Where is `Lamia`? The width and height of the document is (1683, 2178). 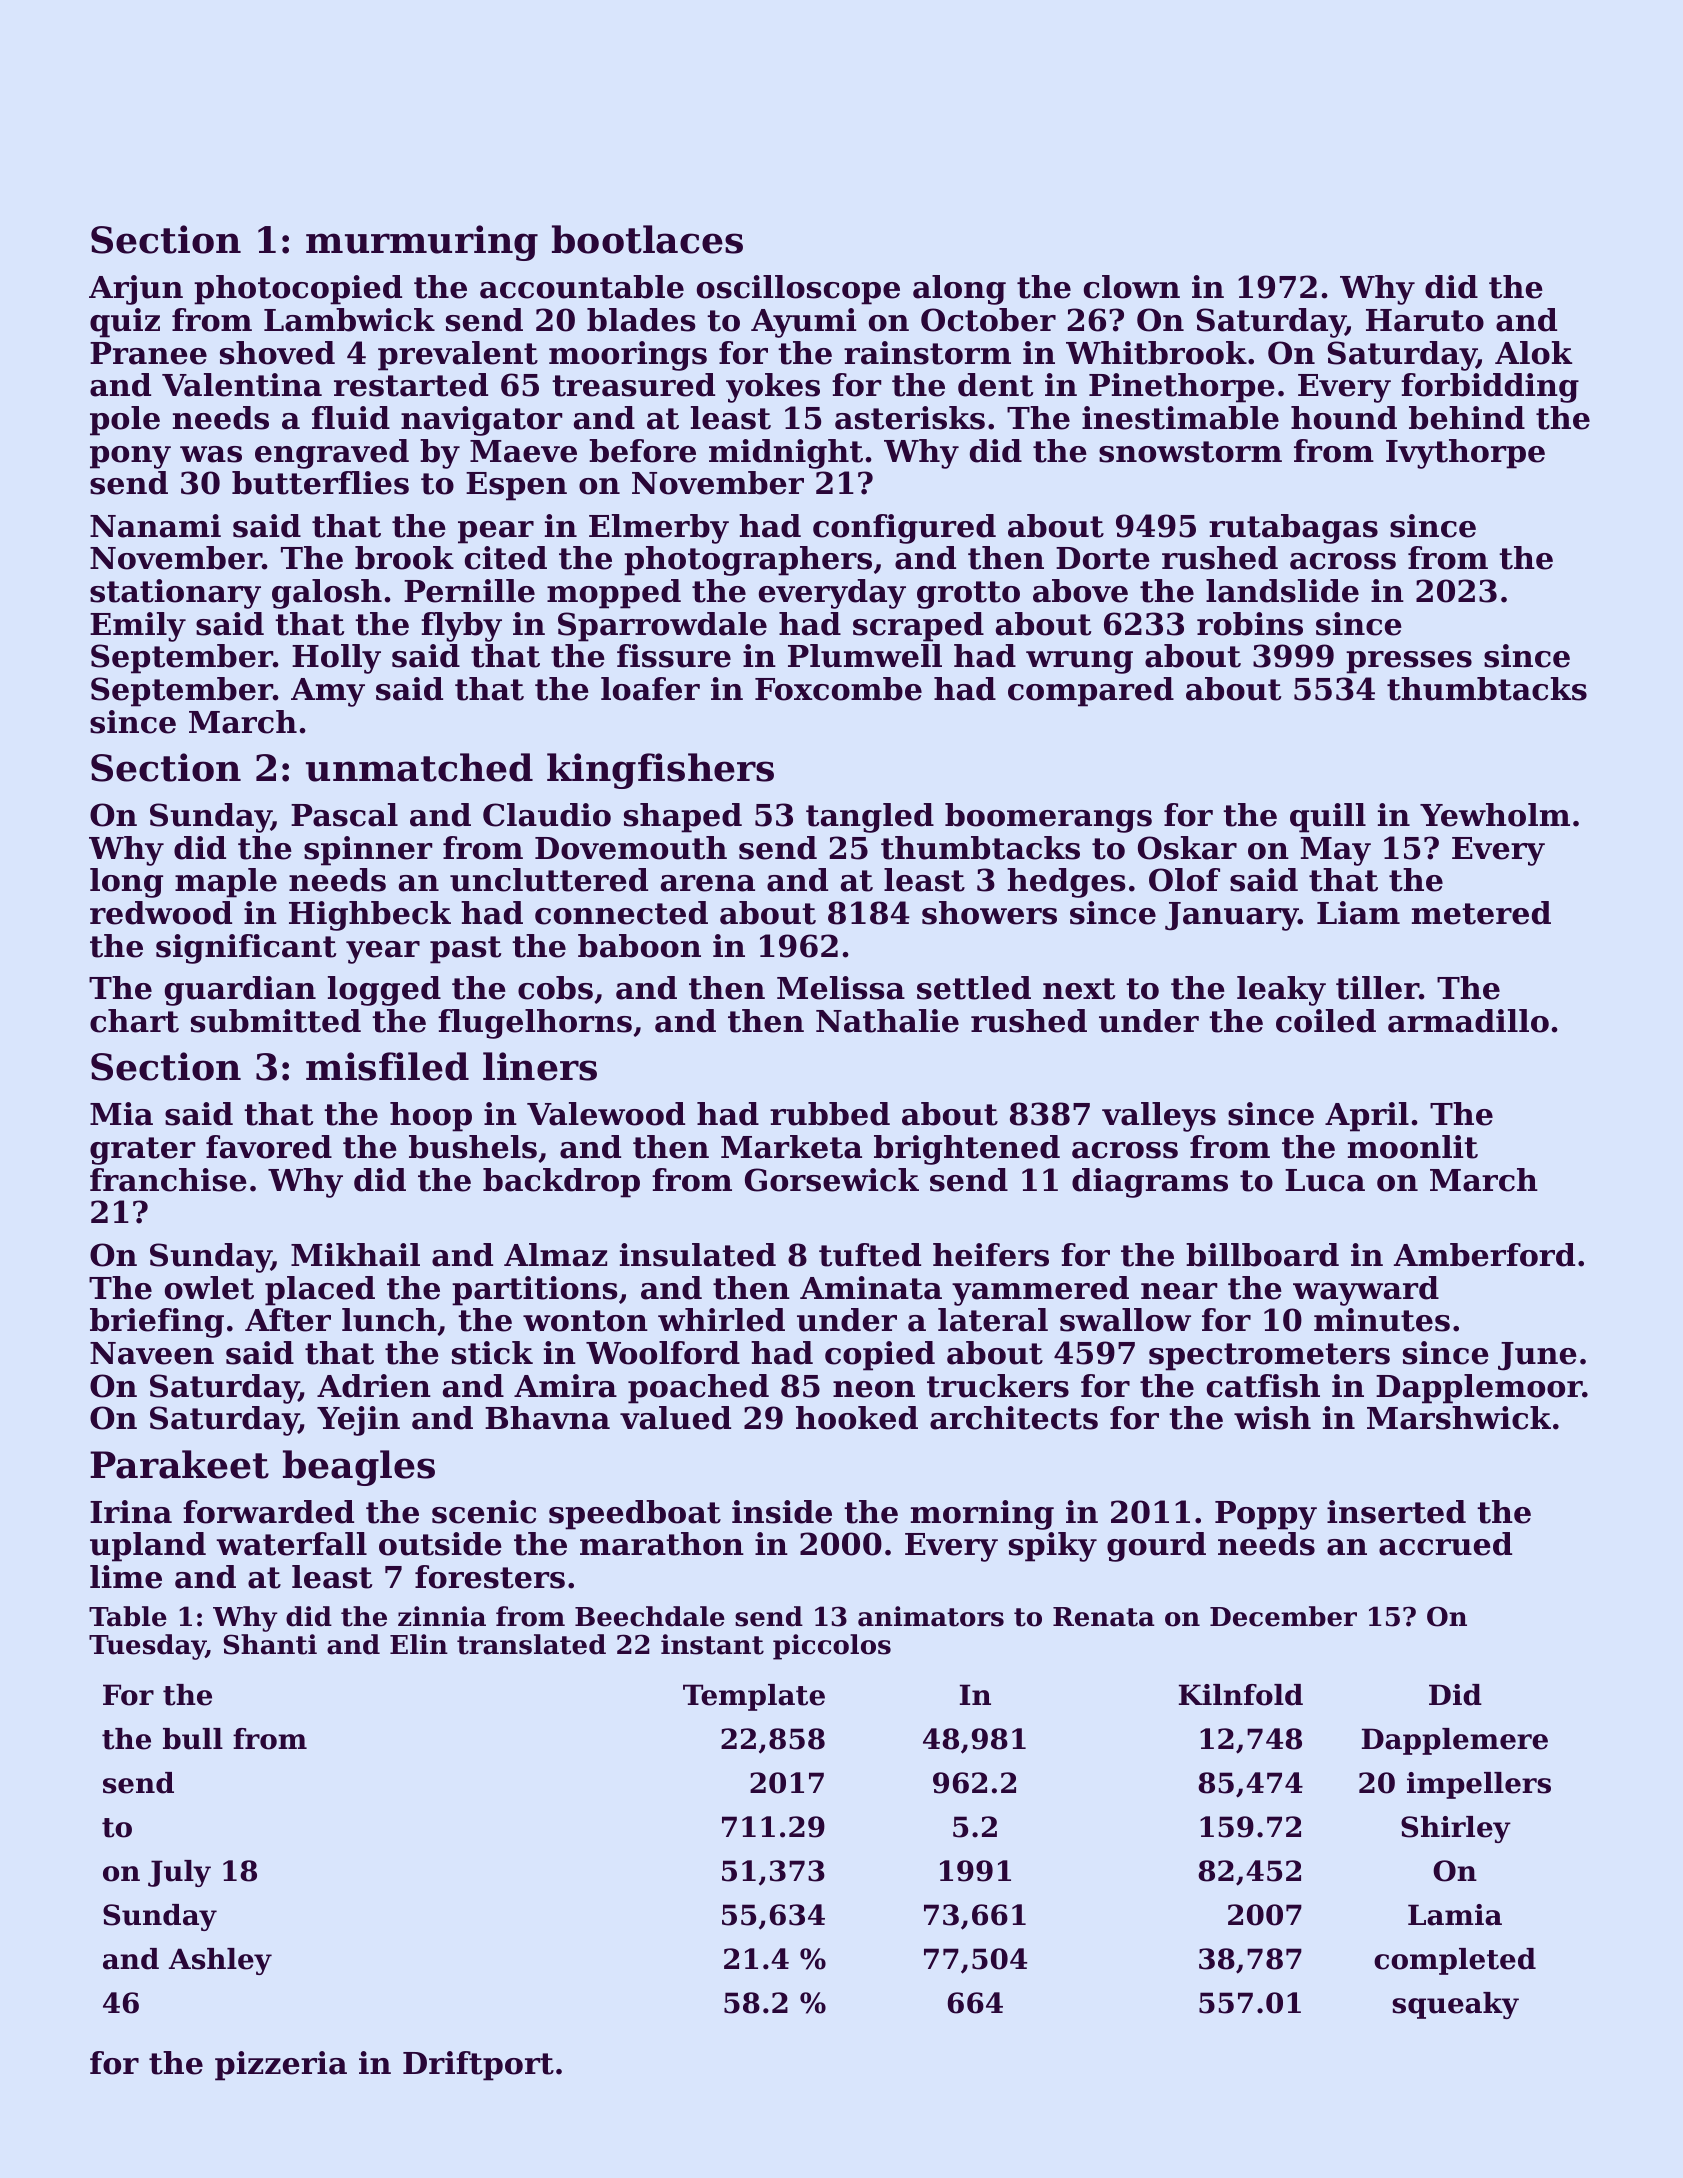 Lamia is located at coordinates (1455, 1915).
